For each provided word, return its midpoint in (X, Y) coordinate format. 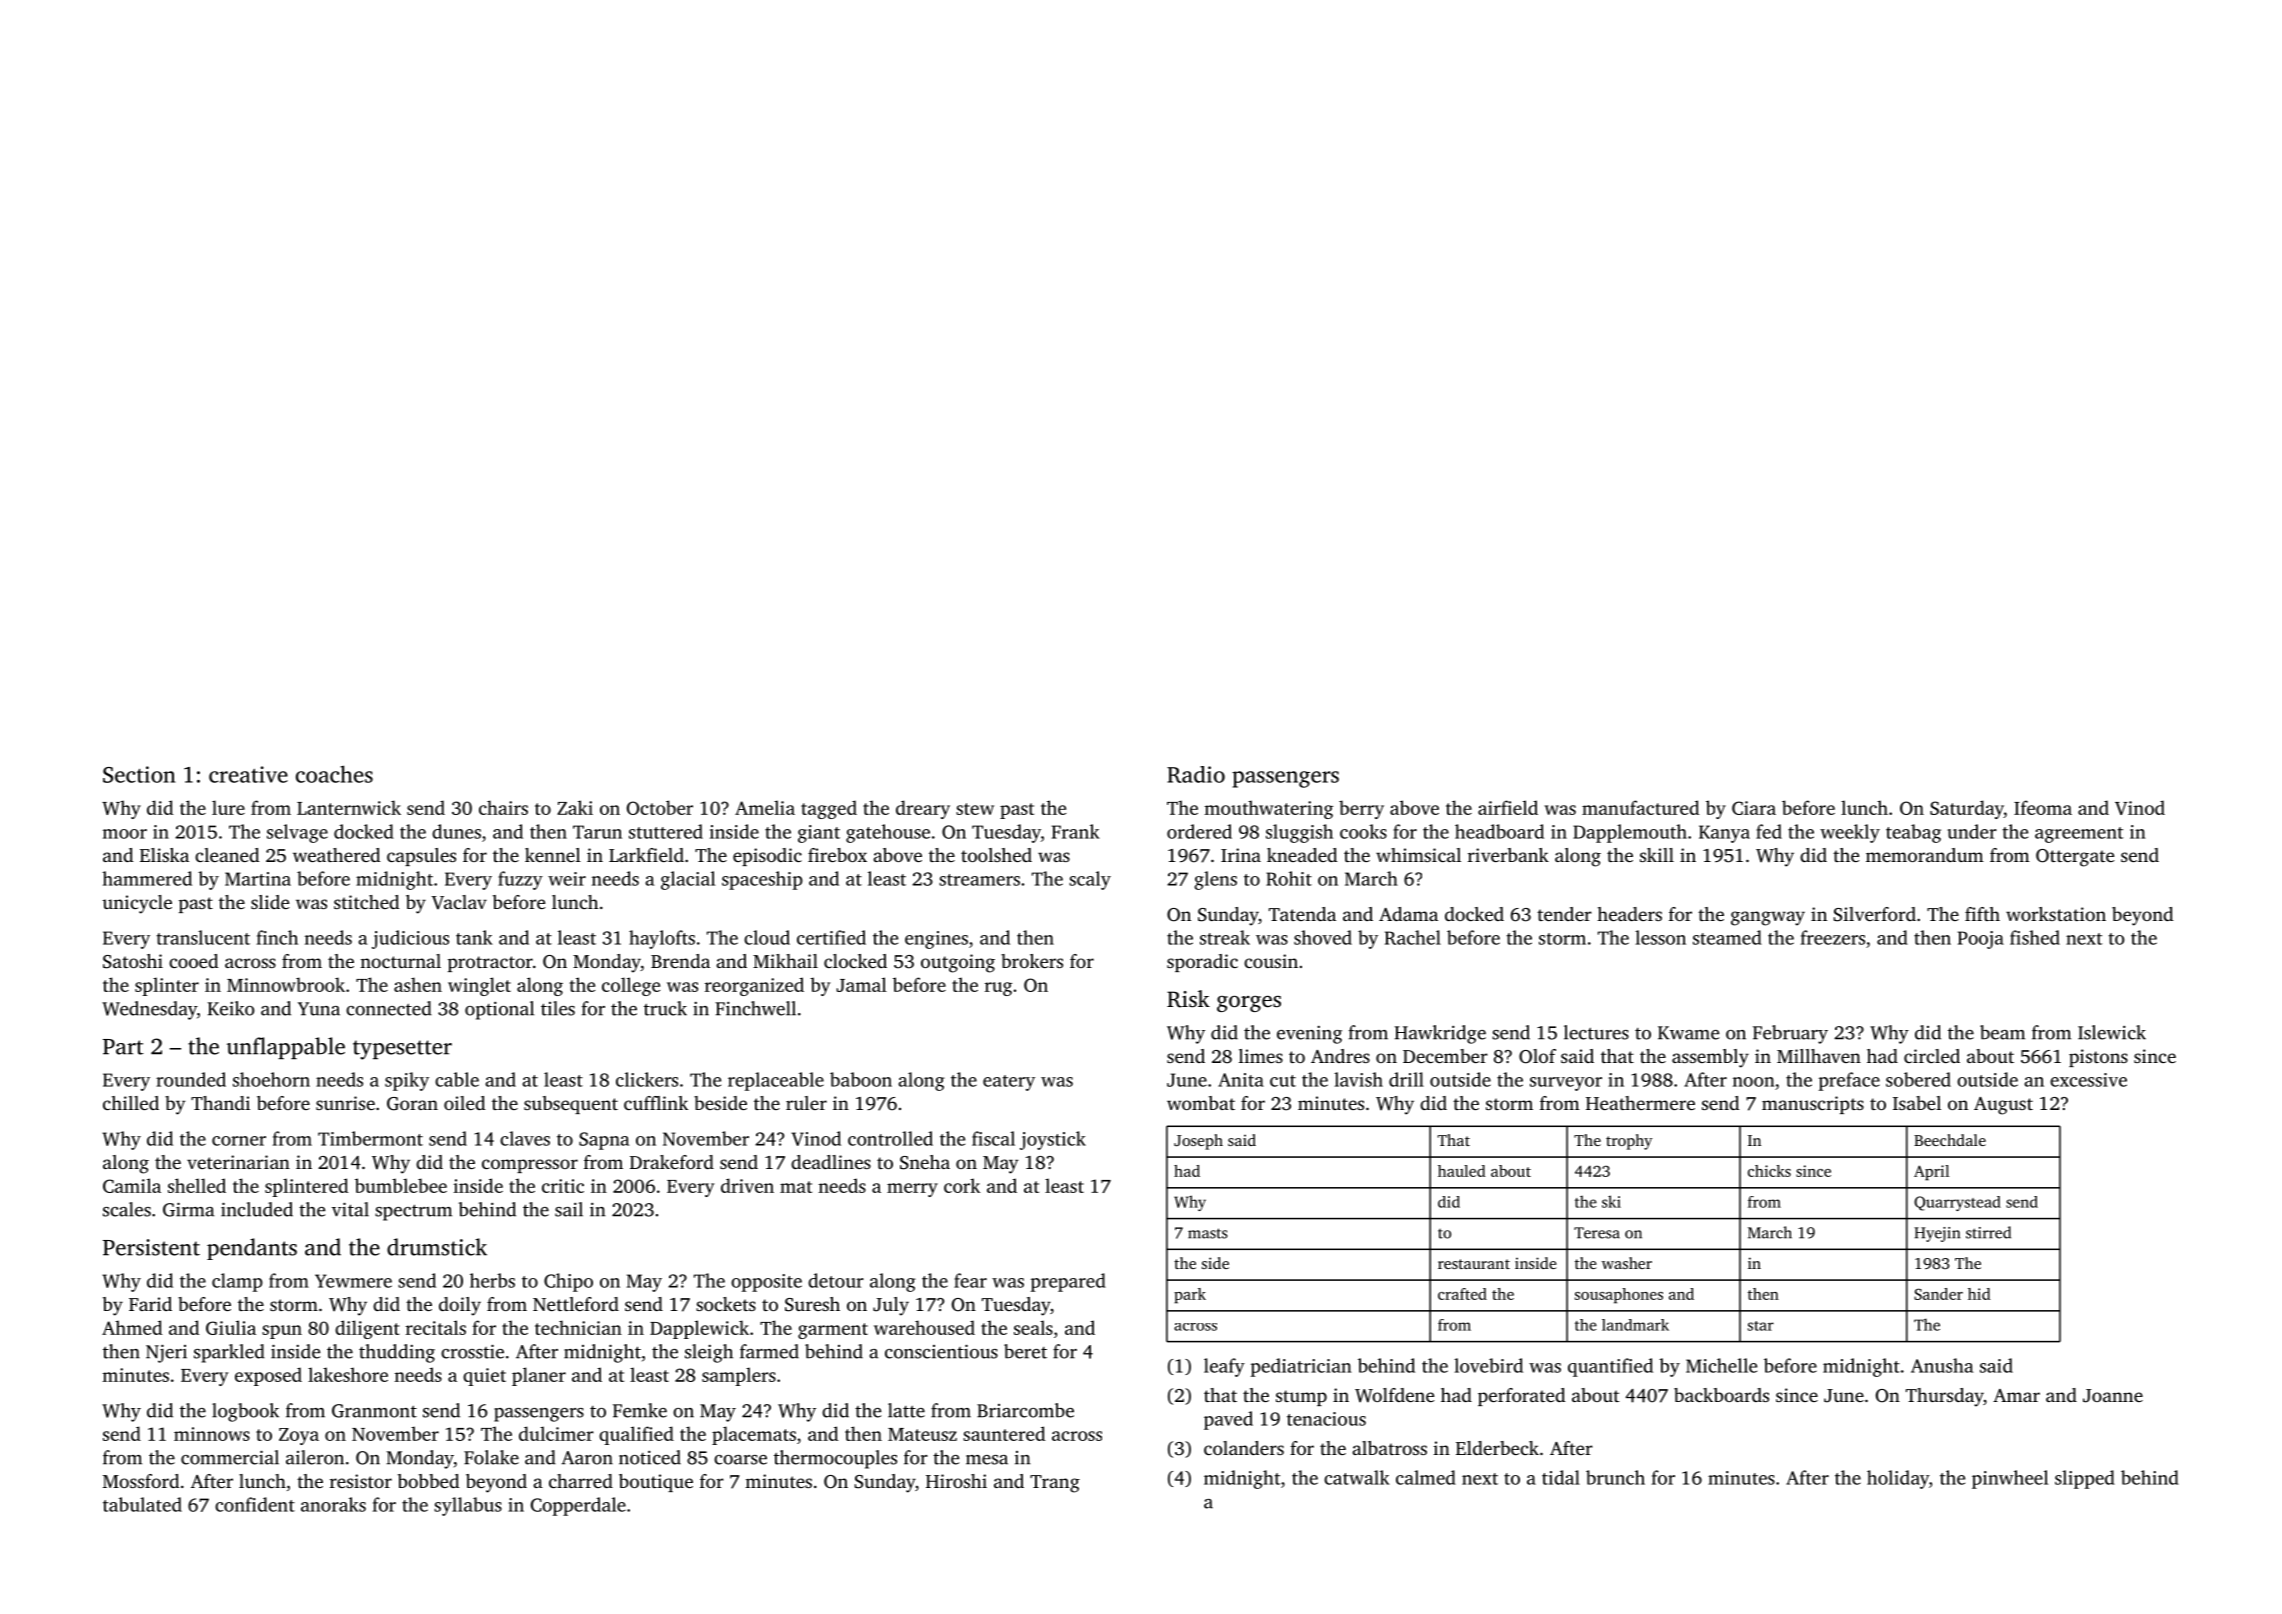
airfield (1508, 807)
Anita (1241, 1080)
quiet (484, 1377)
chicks (1769, 1171)
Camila (132, 1185)
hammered (147, 878)
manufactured (1640, 807)
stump (1301, 1398)
